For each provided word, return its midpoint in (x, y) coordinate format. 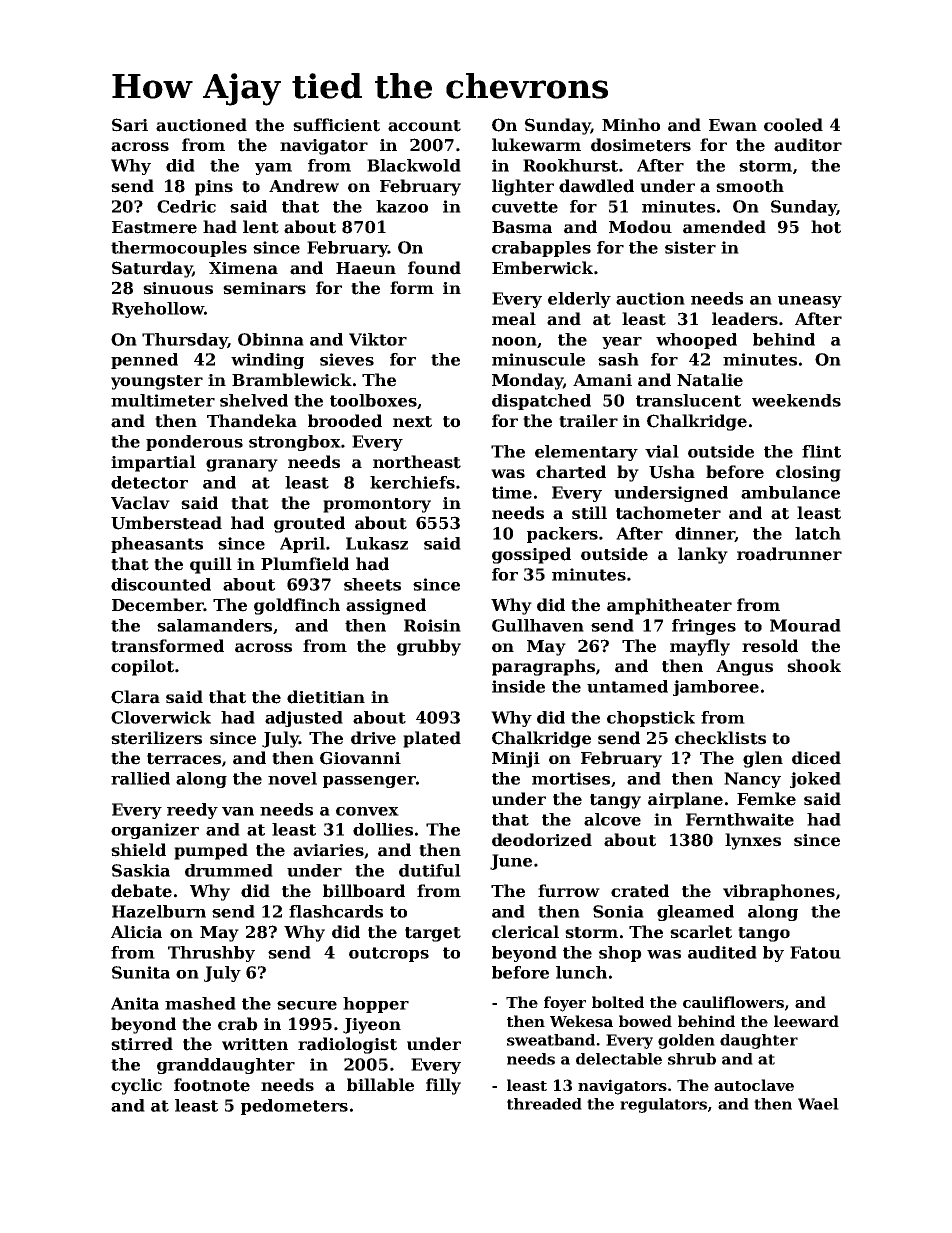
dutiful (430, 870)
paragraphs (543, 667)
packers (562, 535)
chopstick (651, 719)
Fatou (815, 952)
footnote (212, 1085)
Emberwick (542, 268)
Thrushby (211, 954)
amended (724, 227)
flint (821, 451)
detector (149, 482)
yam (273, 169)
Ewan (733, 125)
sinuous (178, 288)
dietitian (326, 697)
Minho (631, 125)
